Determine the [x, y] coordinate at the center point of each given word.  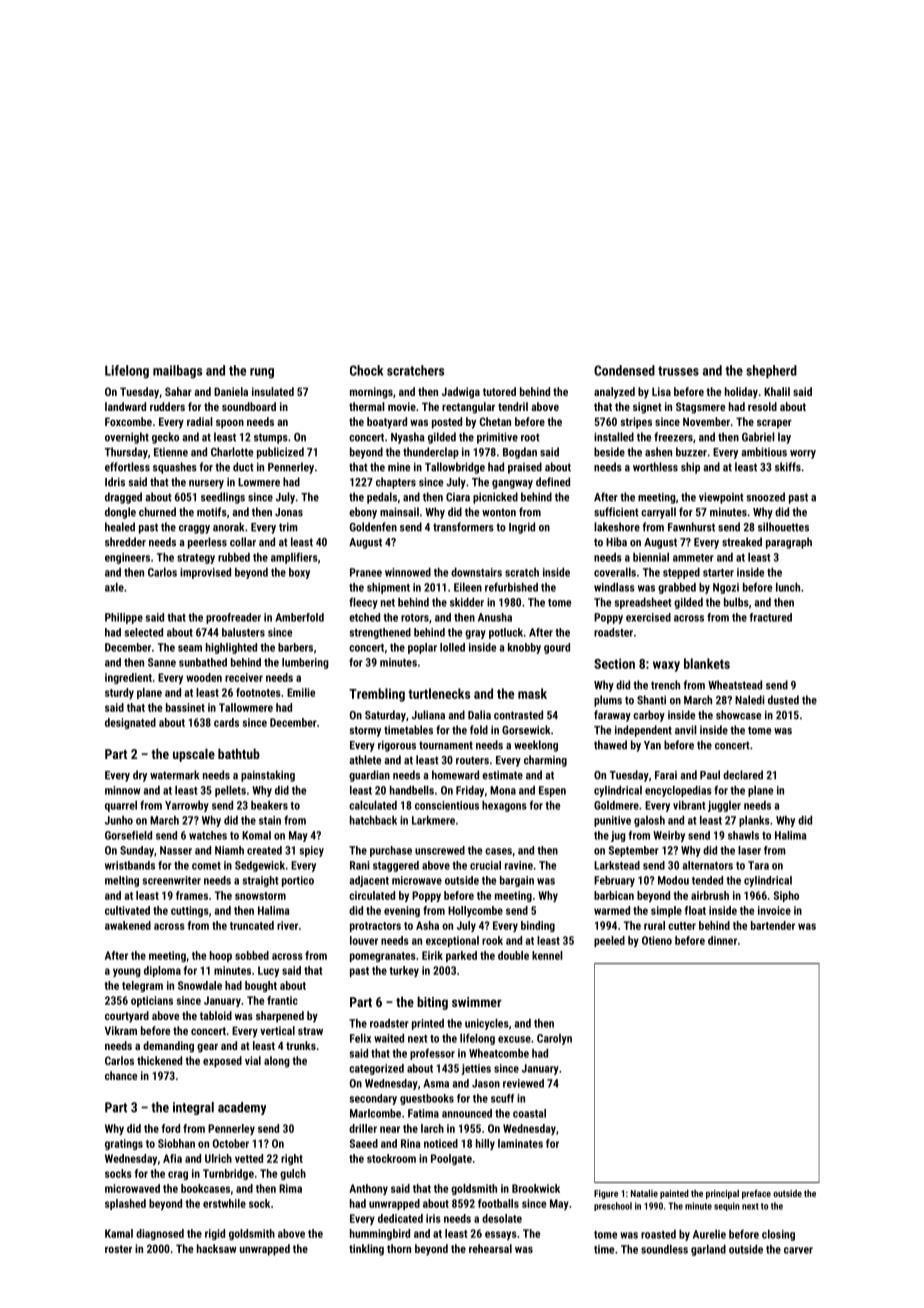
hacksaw [217, 1248]
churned [157, 512]
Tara [758, 865]
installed [614, 437]
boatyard [387, 423]
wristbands [130, 865]
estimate [502, 775]
